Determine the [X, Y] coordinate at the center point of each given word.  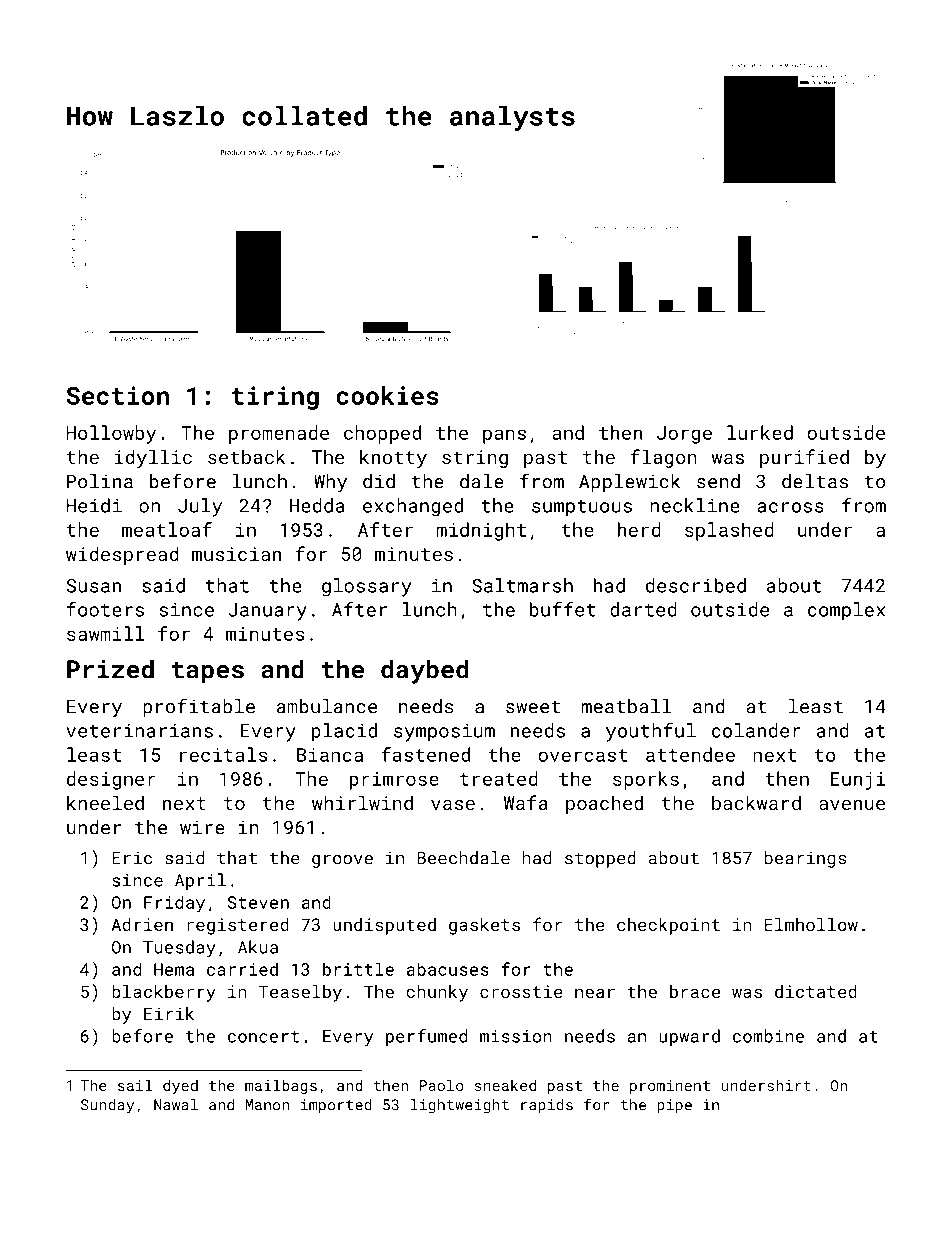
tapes [208, 673]
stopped [600, 859]
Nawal [176, 1105]
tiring [275, 398]
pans [504, 436]
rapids [547, 1106]
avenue [852, 805]
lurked [760, 432]
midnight [481, 531]
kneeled [105, 802]
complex [846, 611]
